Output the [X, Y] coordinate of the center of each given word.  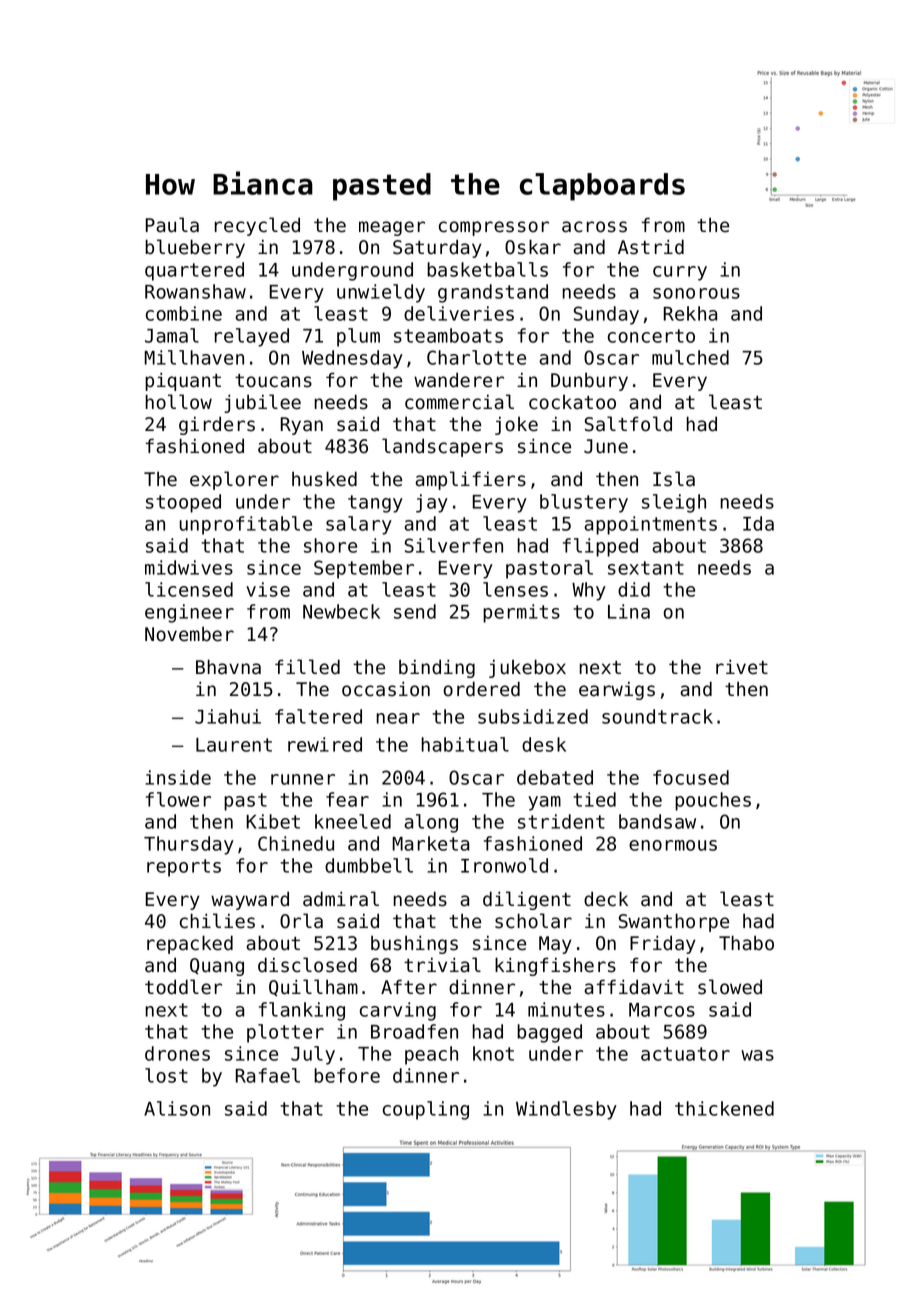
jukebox [527, 668]
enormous [673, 845]
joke [516, 426]
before [347, 1075]
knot [493, 1053]
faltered [318, 716]
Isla [674, 479]
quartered [194, 271]
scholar [533, 921]
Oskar [533, 247]
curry [680, 273]
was [757, 1055]
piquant [183, 381]
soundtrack [657, 716]
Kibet [273, 821]
